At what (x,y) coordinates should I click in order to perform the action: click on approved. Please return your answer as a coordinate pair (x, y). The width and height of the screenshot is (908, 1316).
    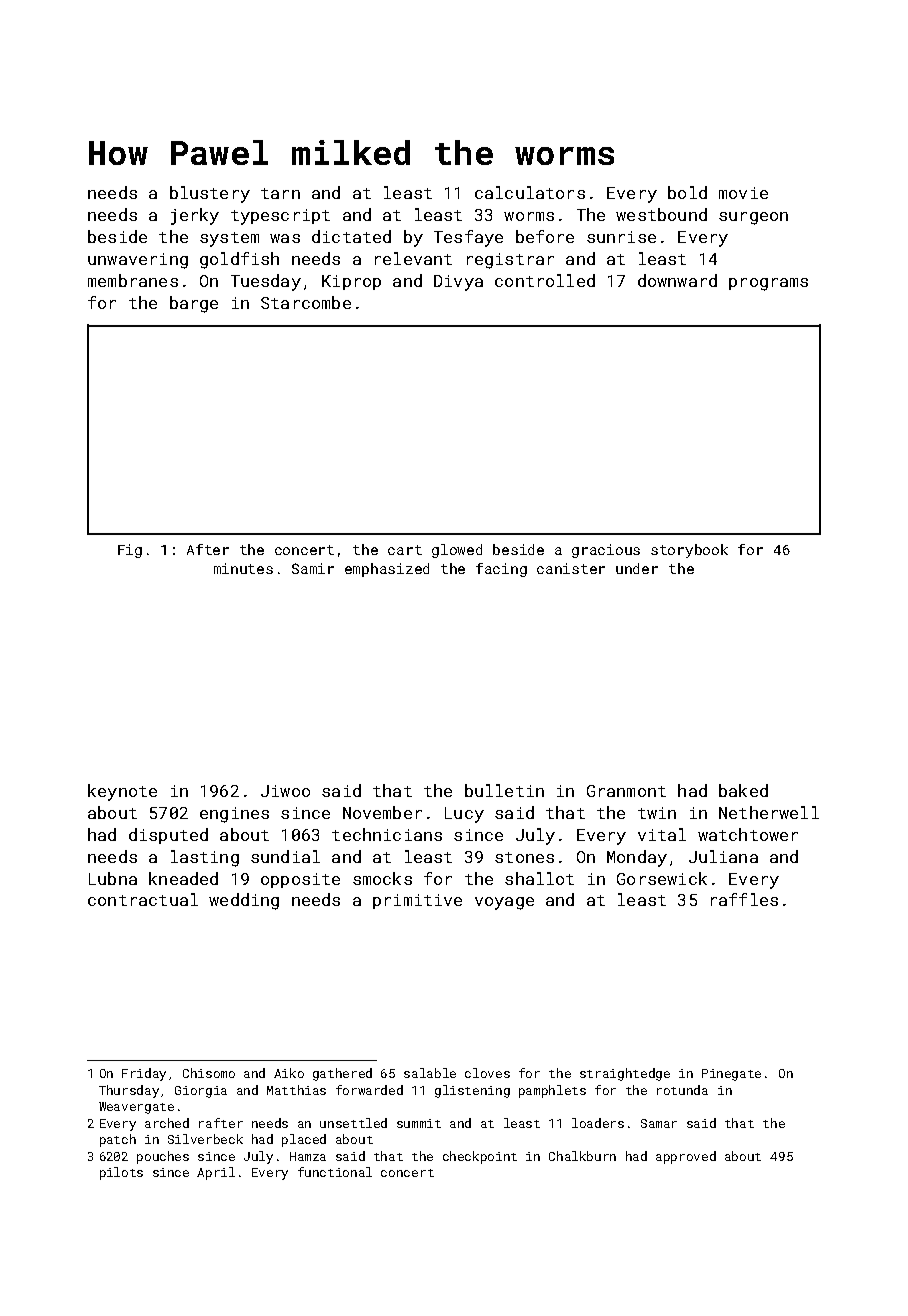
    Looking at the image, I should click on (686, 1157).
